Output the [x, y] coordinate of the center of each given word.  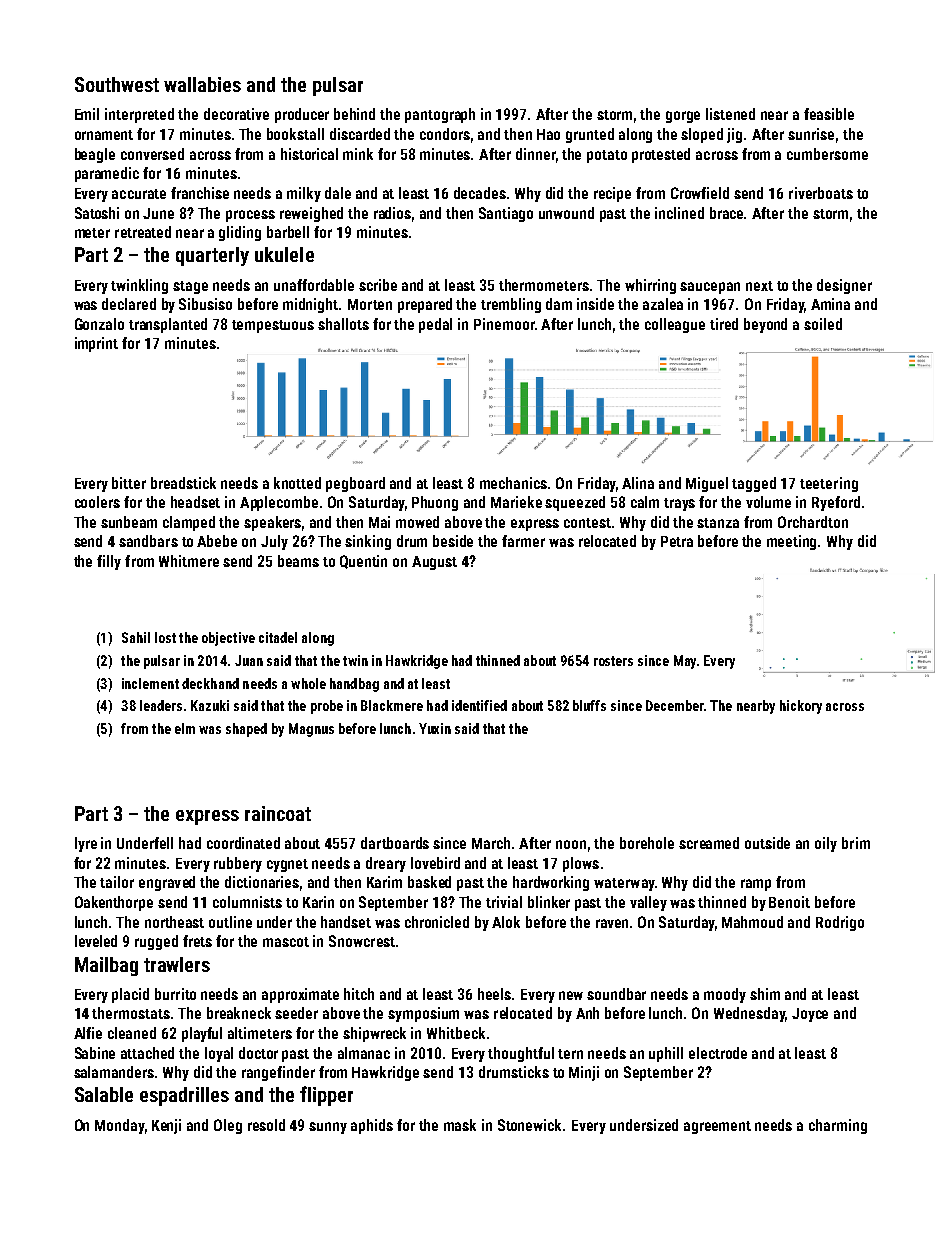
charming [838, 1126]
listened [730, 114]
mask [460, 1125]
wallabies [202, 84]
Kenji [166, 1126]
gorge [683, 117]
